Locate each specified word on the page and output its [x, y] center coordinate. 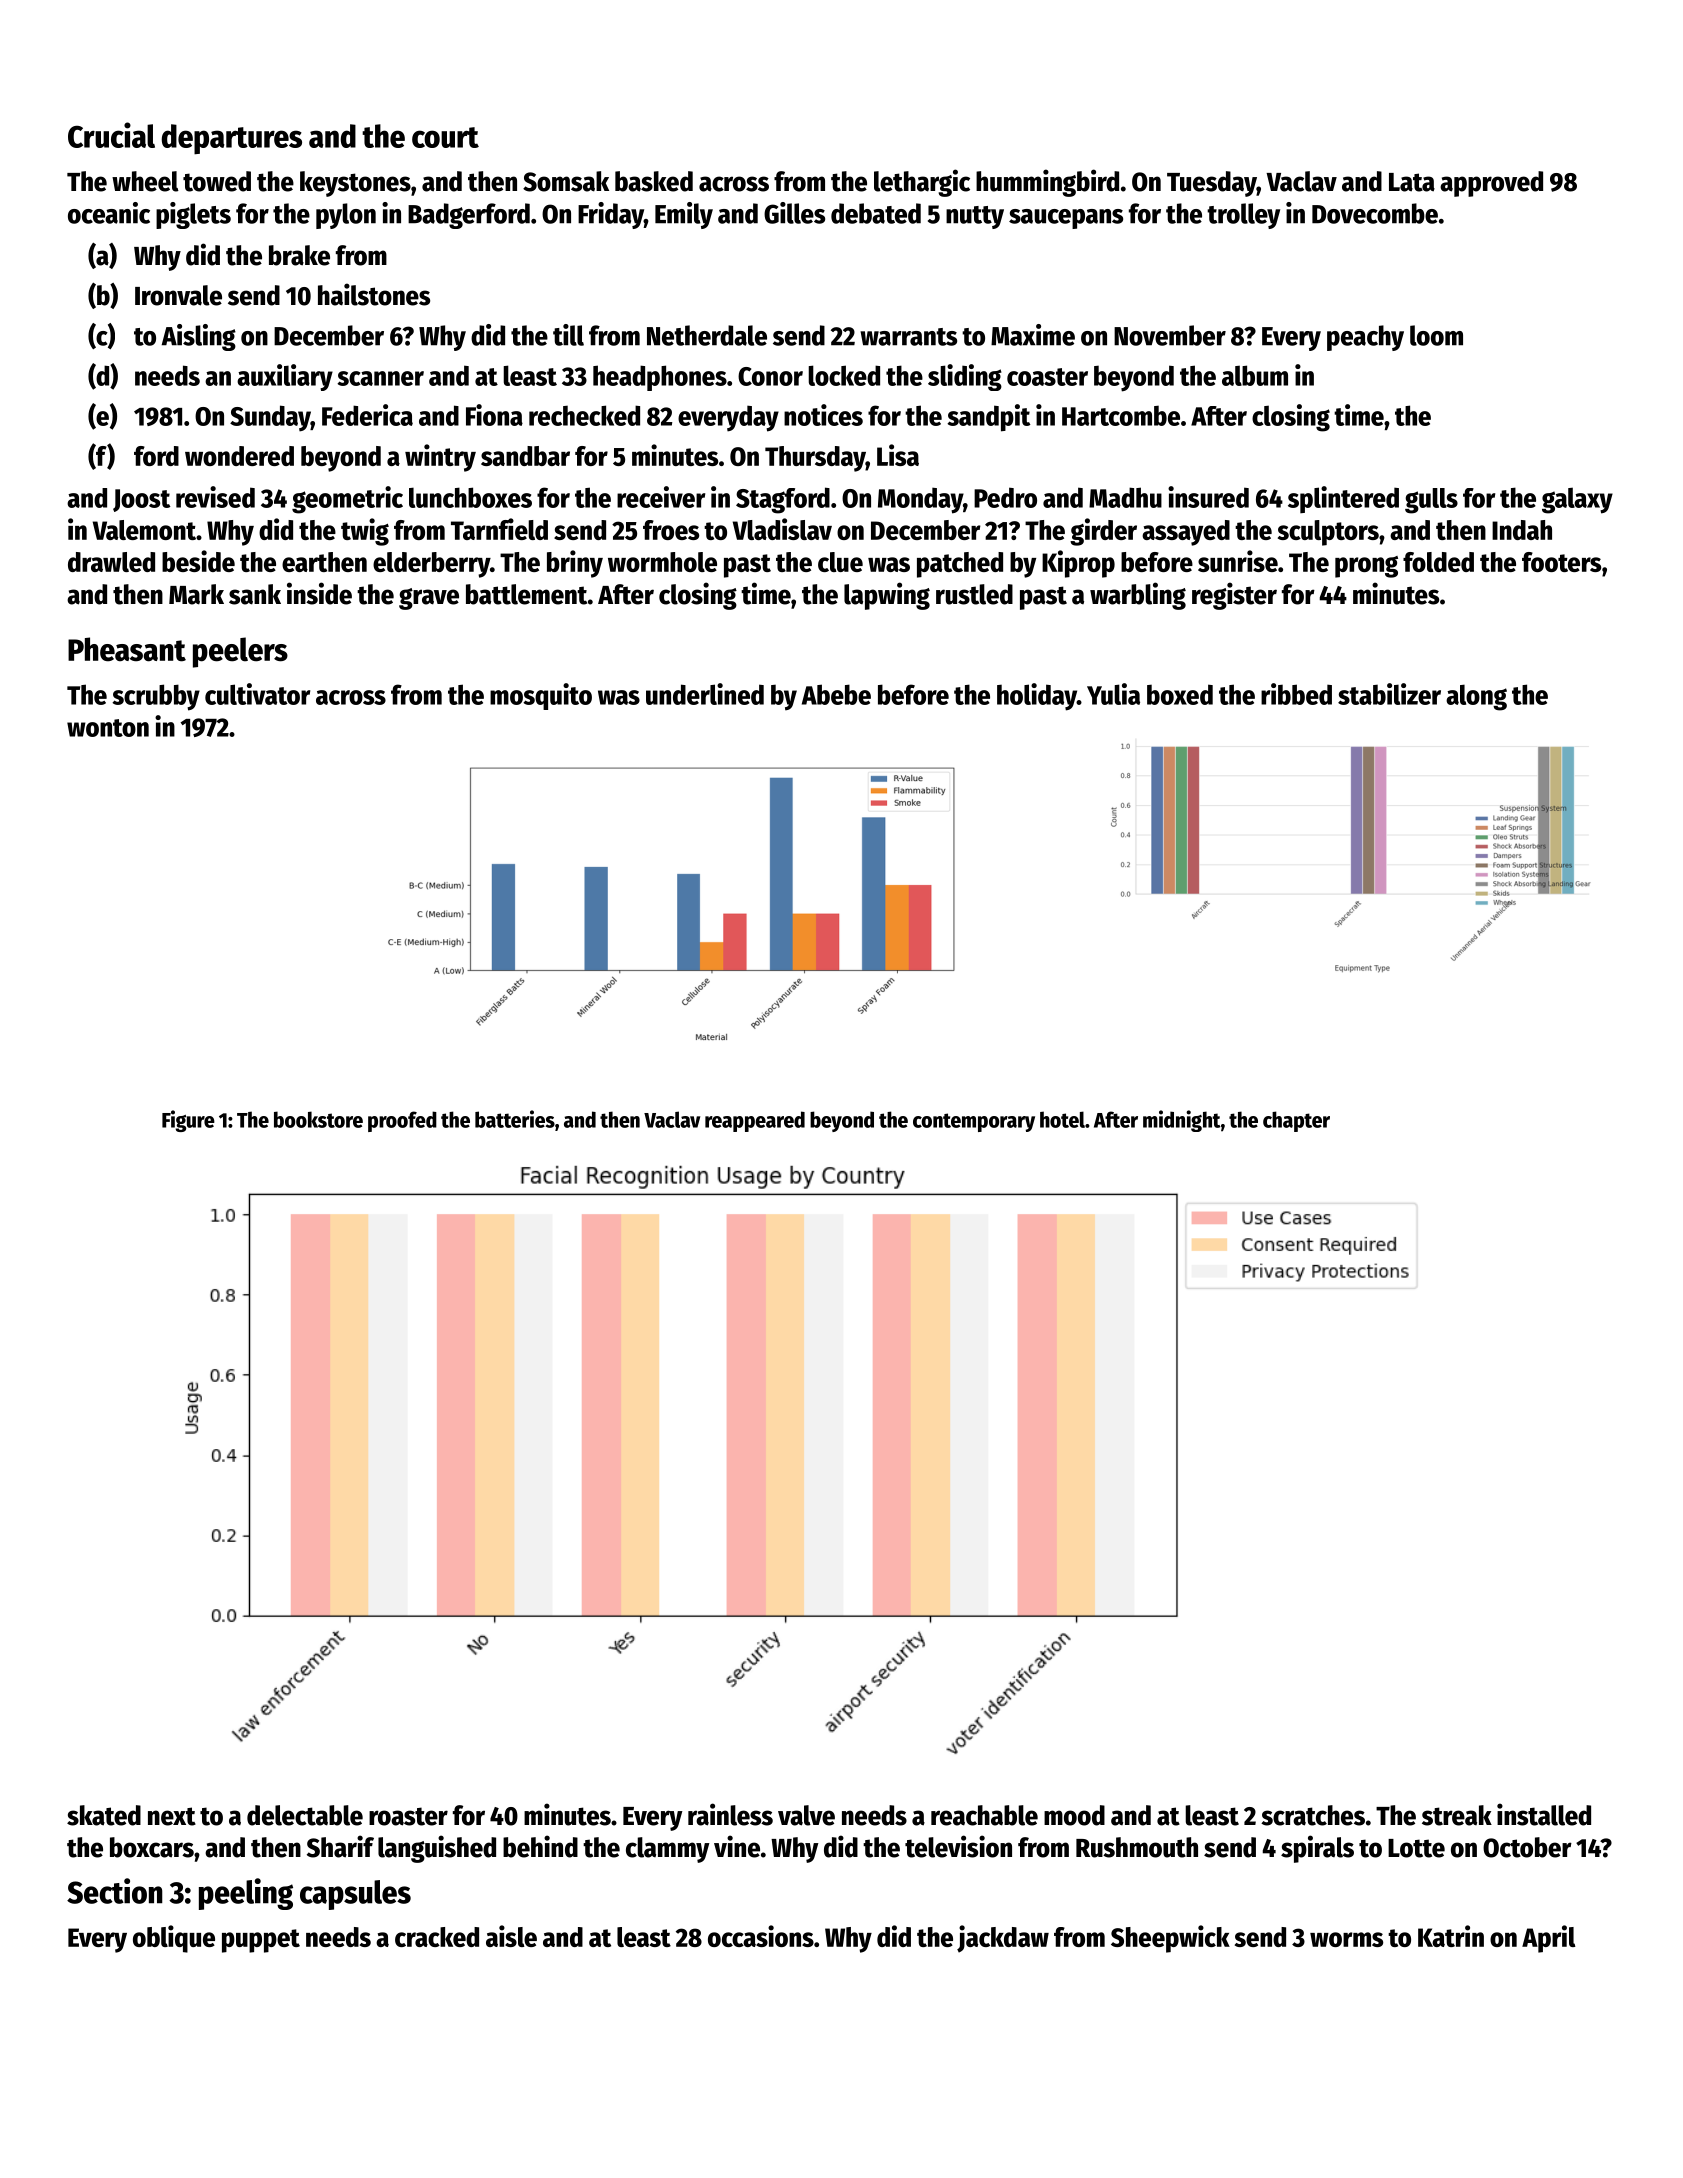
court [445, 137]
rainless [730, 1814]
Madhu [1125, 497]
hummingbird [1047, 183]
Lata [1412, 182]
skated [104, 1815]
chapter [1296, 1121]
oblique [174, 1939]
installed [1544, 1814]
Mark [196, 594]
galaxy [1577, 500]
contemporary [974, 1122]
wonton [108, 728]
